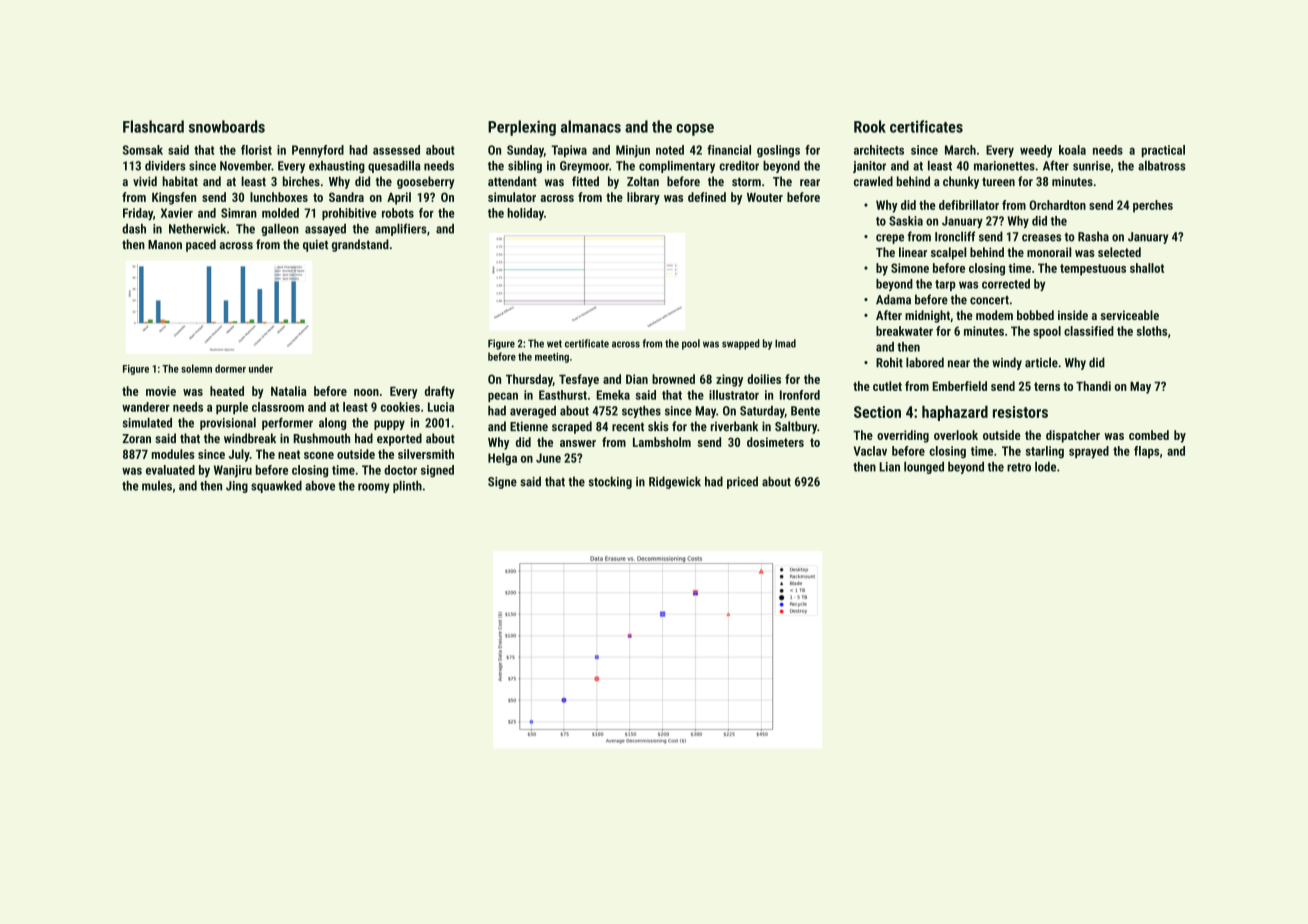 The image size is (1308, 924). I want to click on Natalia, so click(289, 391).
